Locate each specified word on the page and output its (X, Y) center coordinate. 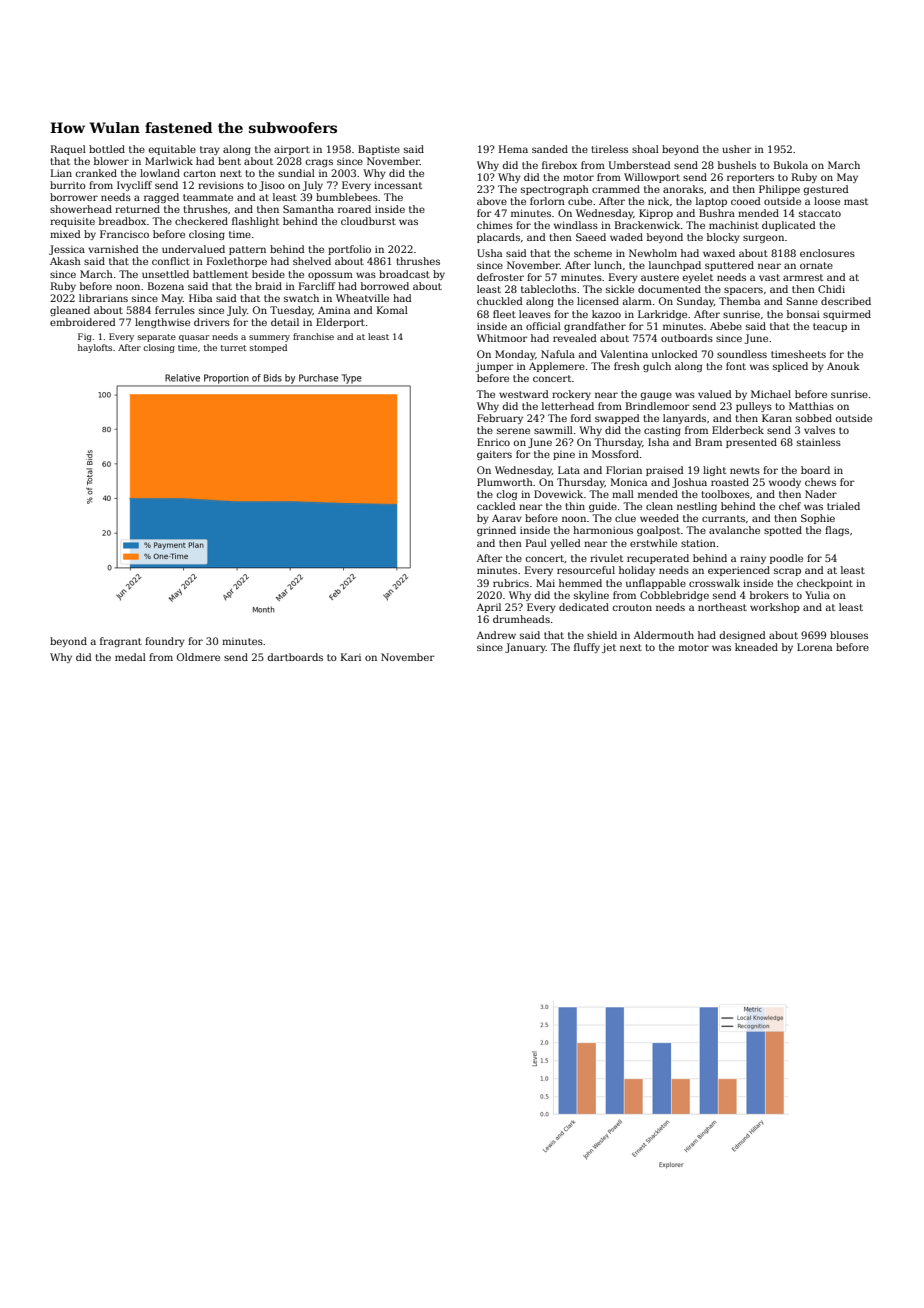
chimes (495, 225)
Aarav (507, 518)
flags (837, 531)
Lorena (814, 647)
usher (737, 149)
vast (769, 277)
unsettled (165, 274)
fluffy (587, 648)
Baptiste (379, 150)
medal (130, 657)
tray (210, 150)
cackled (496, 506)
